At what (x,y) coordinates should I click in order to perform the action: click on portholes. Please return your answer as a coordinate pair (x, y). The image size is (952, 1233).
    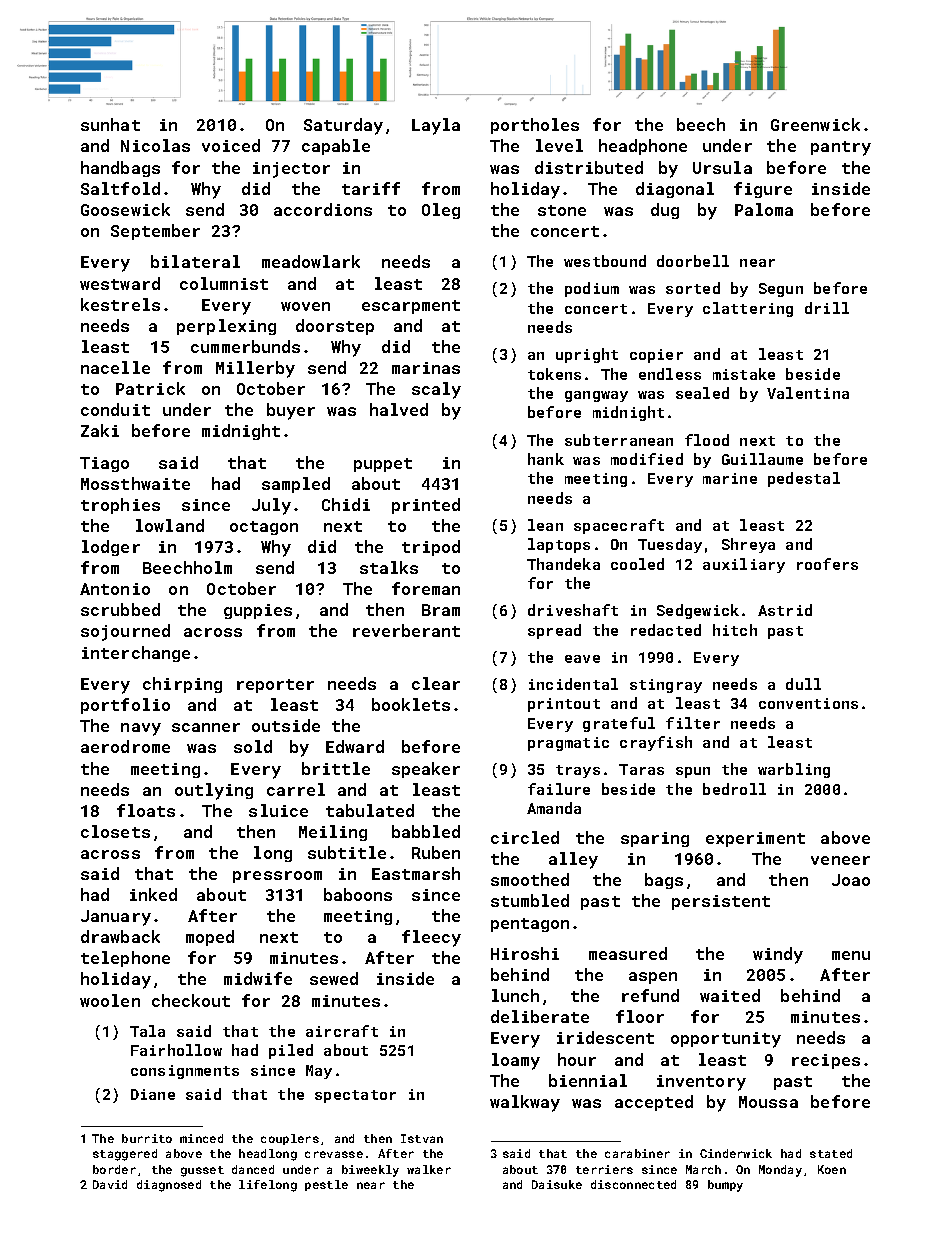
    Looking at the image, I should click on (535, 126).
